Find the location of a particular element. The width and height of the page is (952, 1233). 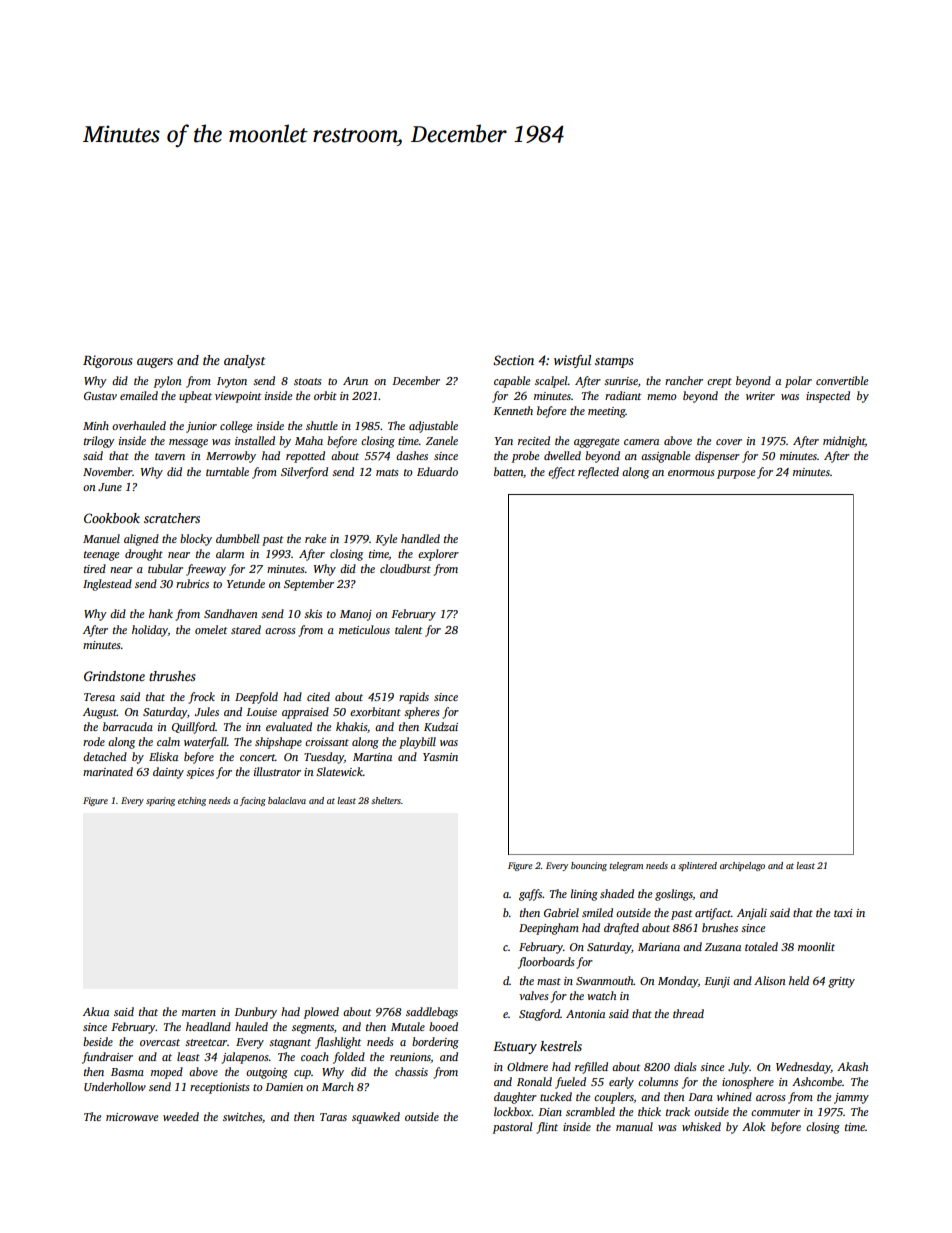

enormous is located at coordinates (691, 473).
